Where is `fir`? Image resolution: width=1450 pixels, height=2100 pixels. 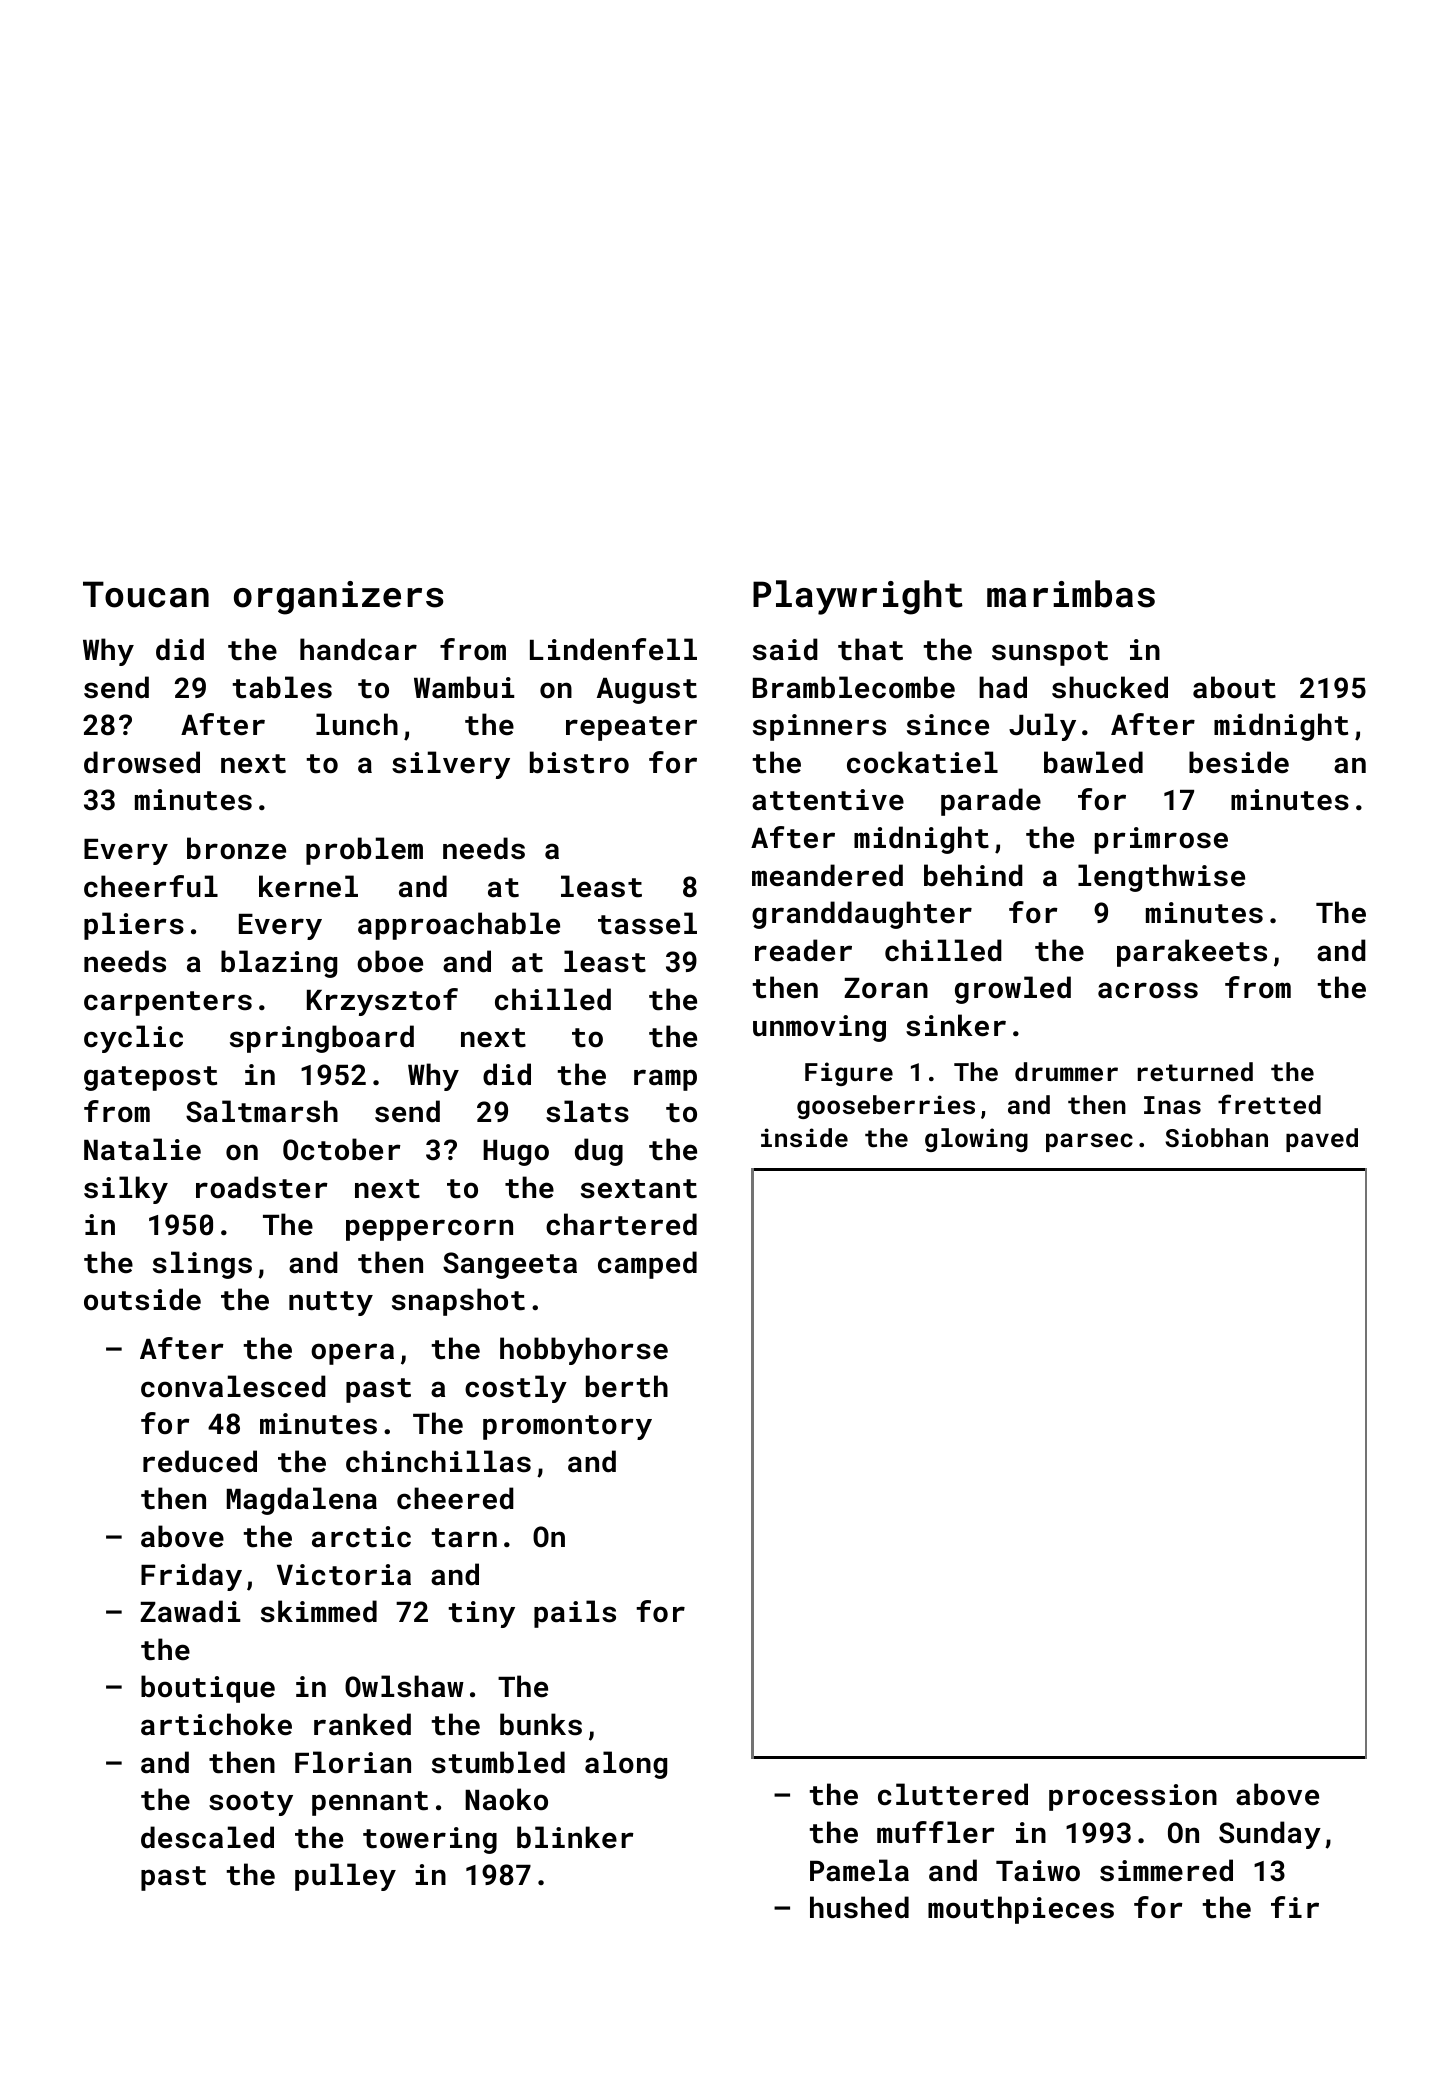 fir is located at coordinates (1295, 1907).
